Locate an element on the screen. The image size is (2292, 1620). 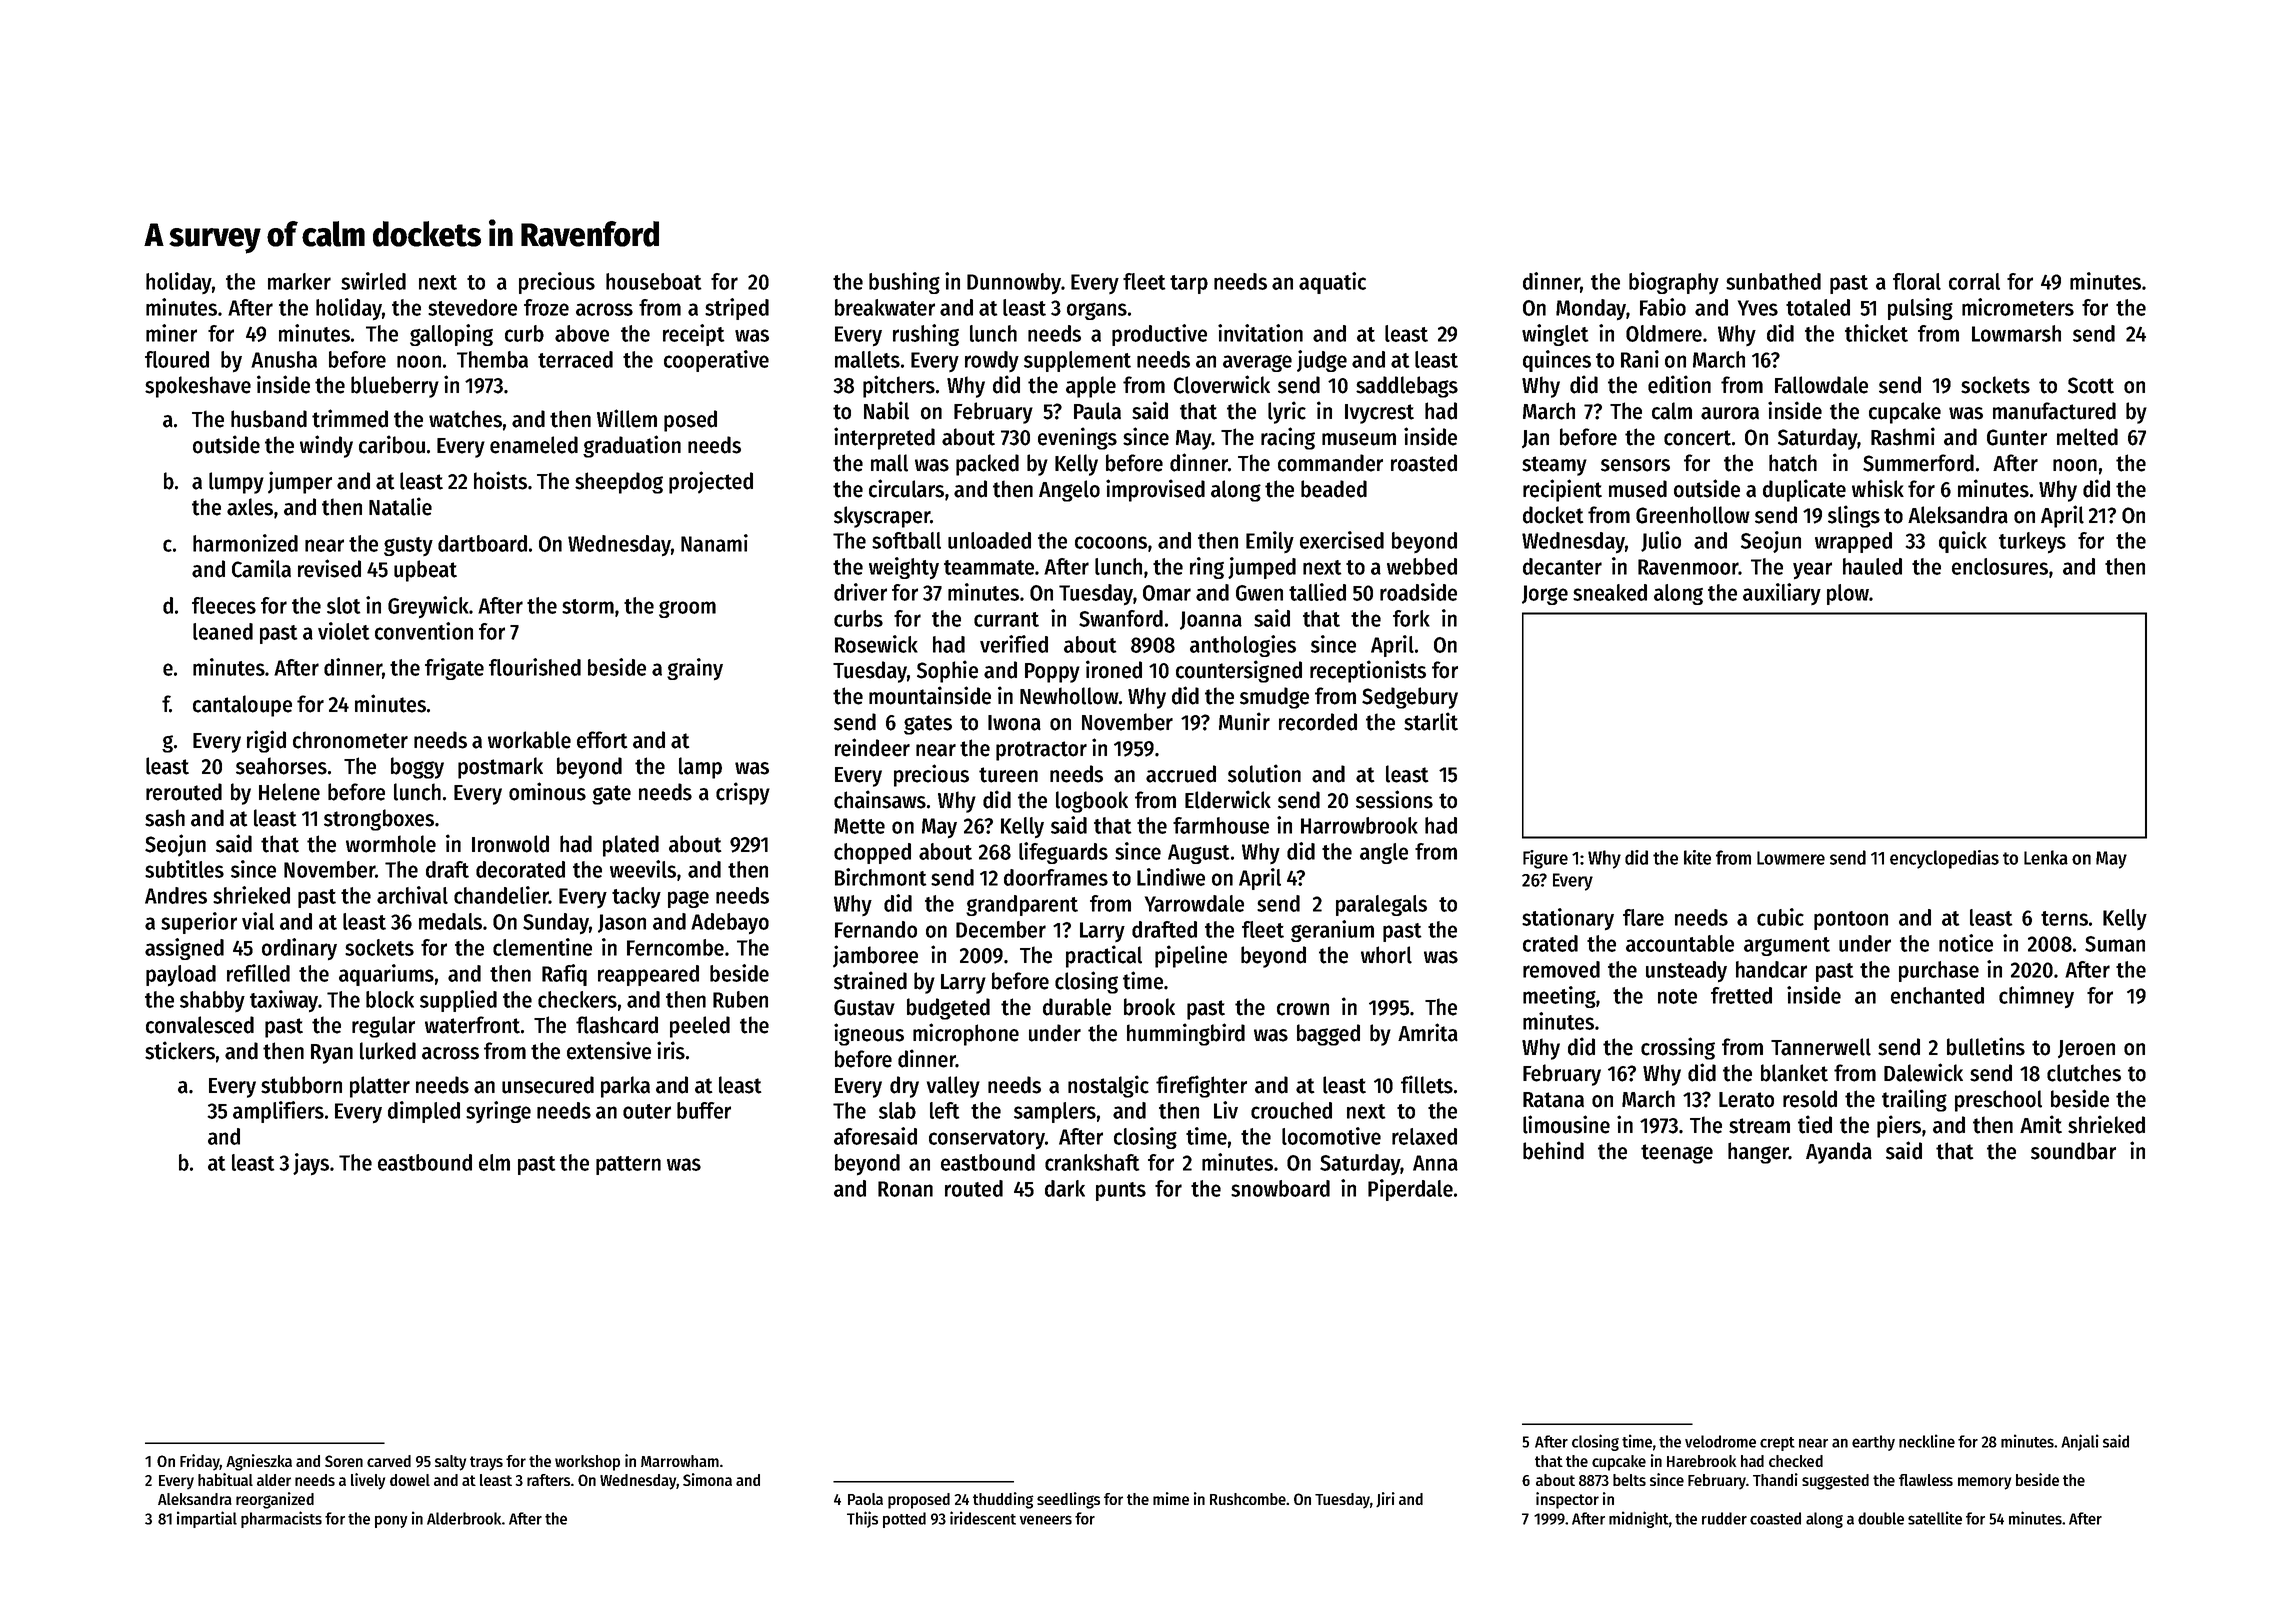
Fallowdale is located at coordinates (1821, 385).
